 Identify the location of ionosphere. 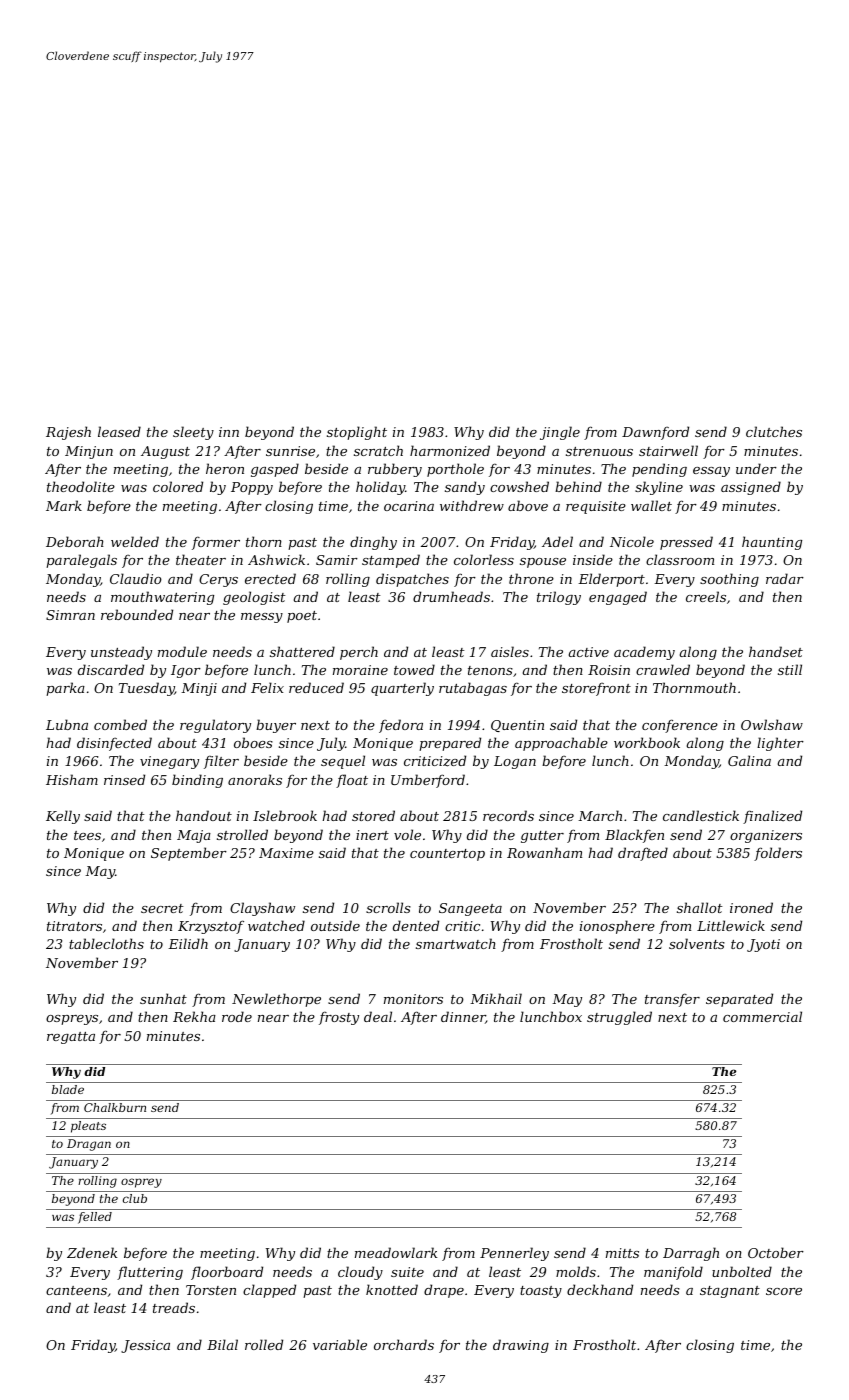
(617, 927).
